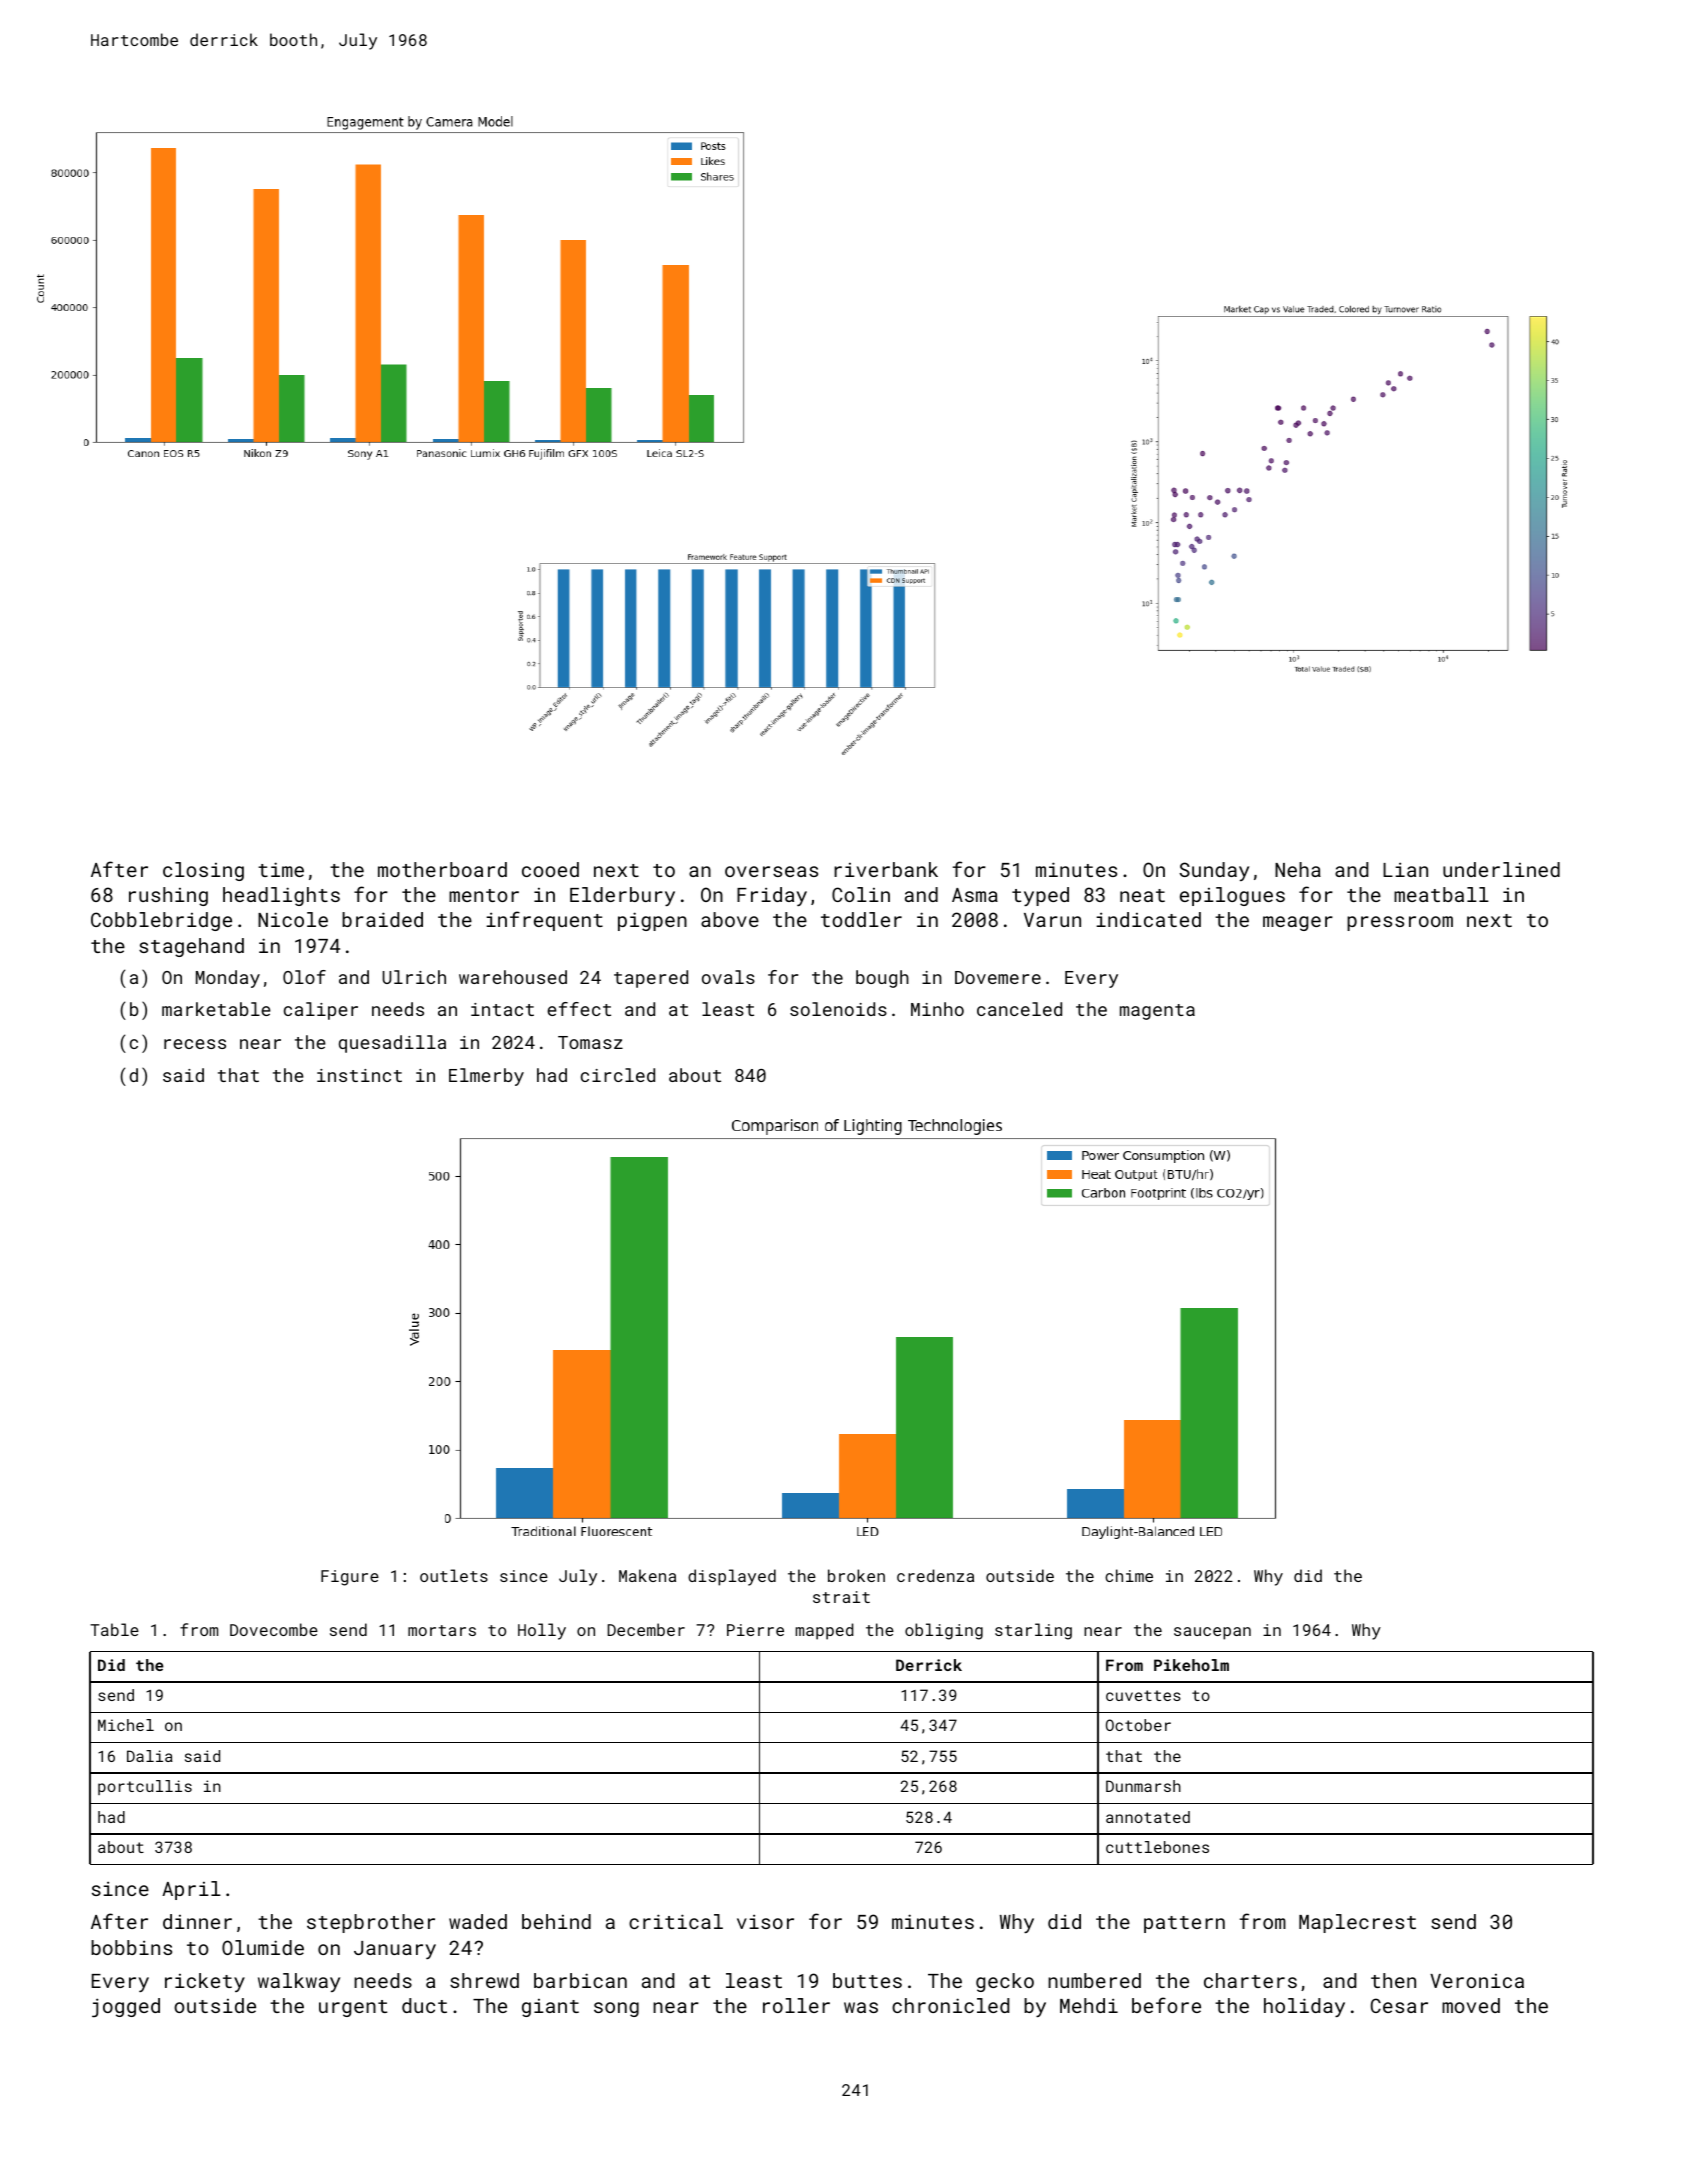 The image size is (1683, 2178). What do you see at coordinates (1298, 869) in the screenshot?
I see `Neha` at bounding box center [1298, 869].
